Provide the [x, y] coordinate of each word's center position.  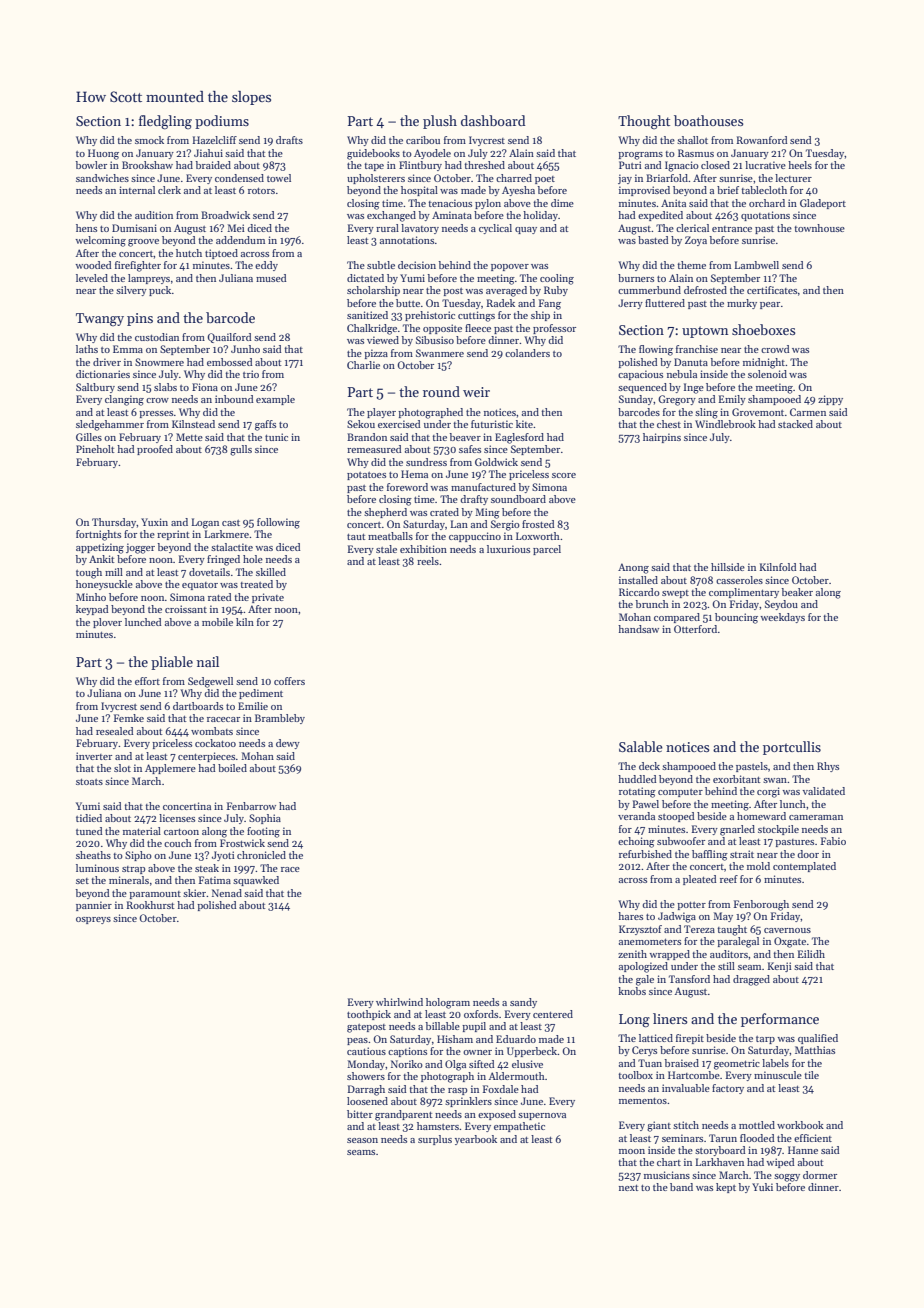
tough [89, 573]
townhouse [819, 228]
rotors [261, 190]
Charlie [363, 365]
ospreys [93, 920]
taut [356, 536]
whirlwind [399, 1002]
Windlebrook [725, 424]
